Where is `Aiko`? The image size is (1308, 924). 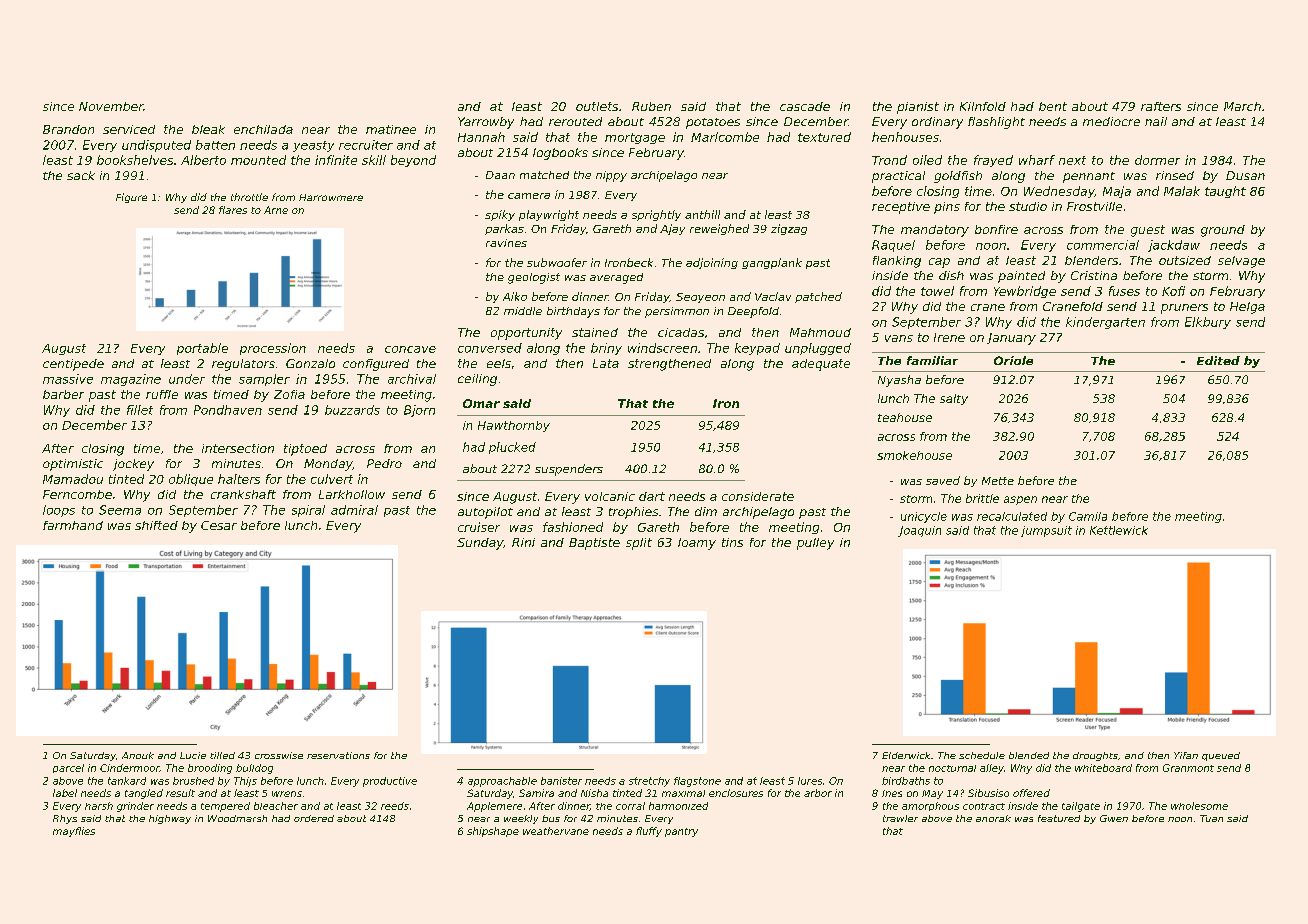
Aiko is located at coordinates (515, 296).
